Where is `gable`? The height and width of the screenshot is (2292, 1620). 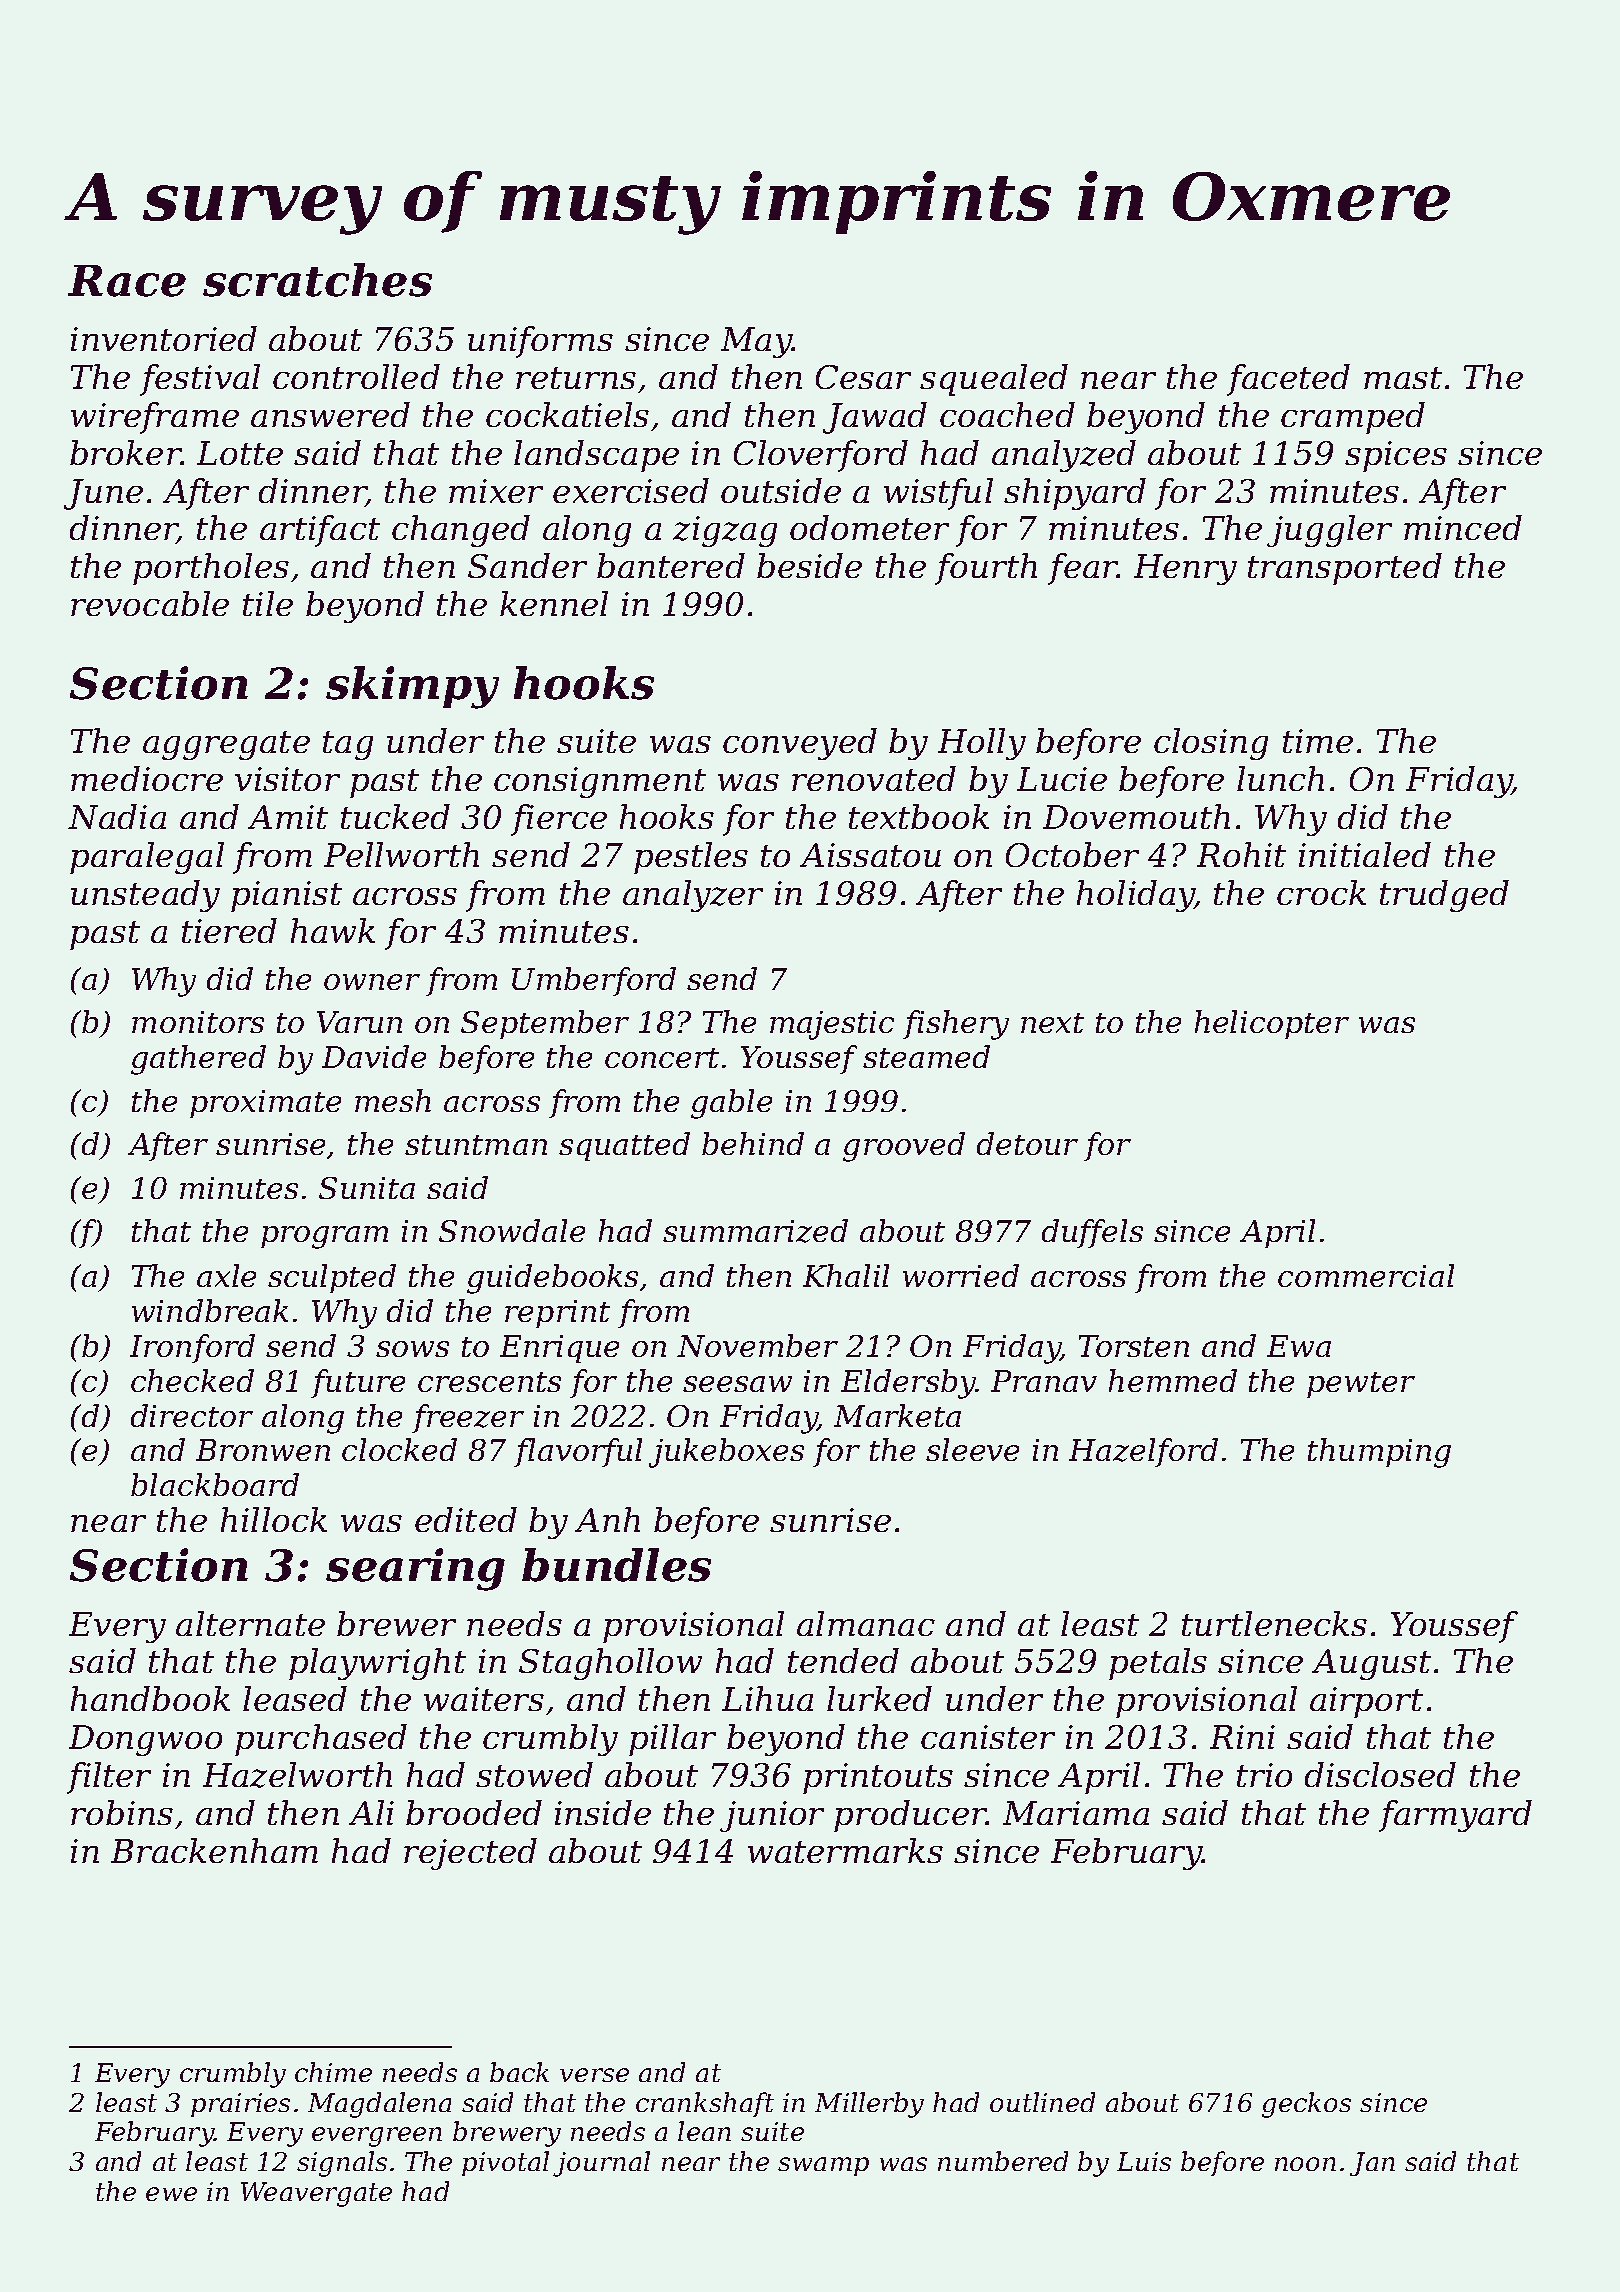
gable is located at coordinates (731, 1104).
